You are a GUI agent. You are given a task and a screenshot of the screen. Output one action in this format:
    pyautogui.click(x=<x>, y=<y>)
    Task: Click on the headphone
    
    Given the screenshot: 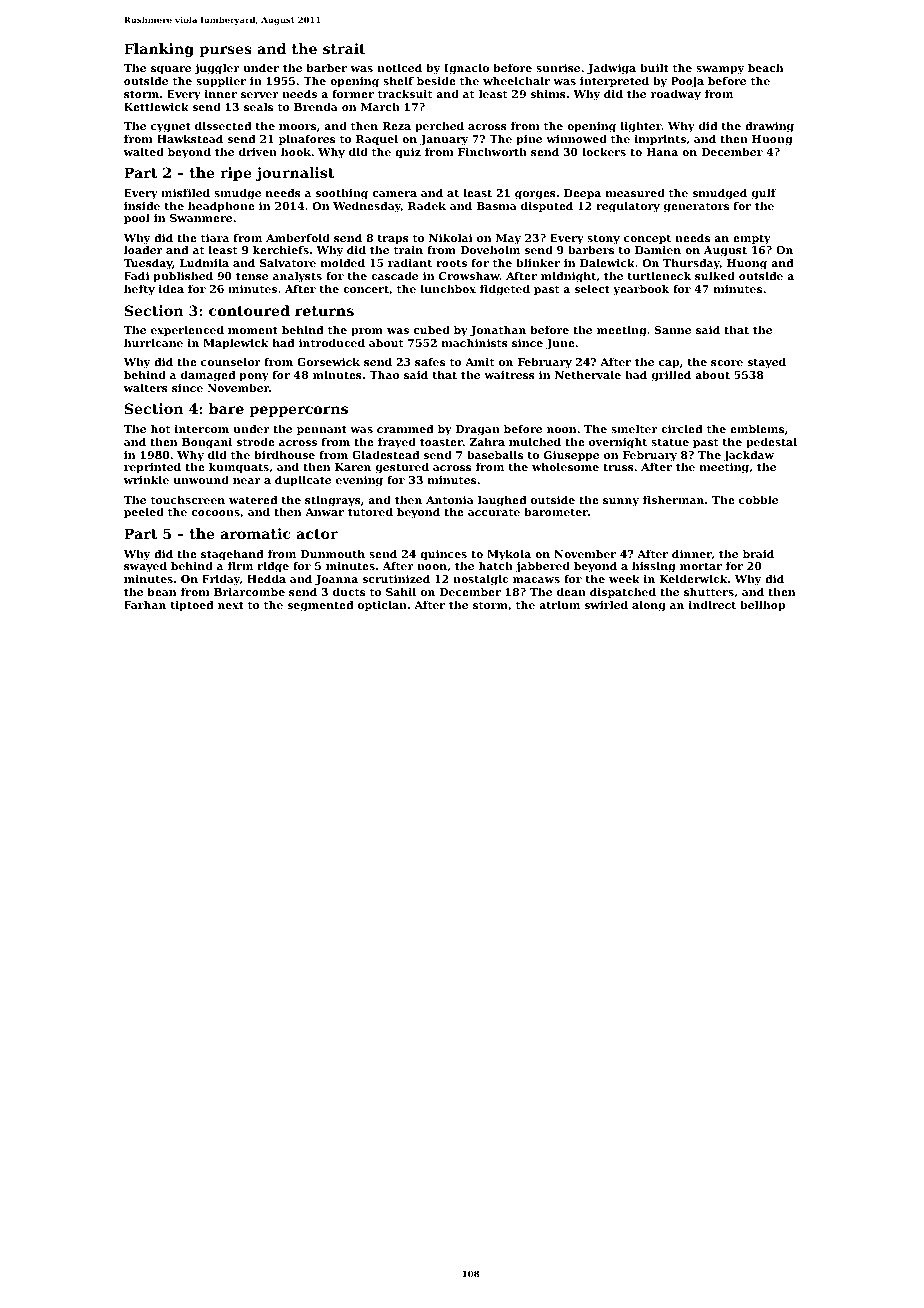 What is the action you would take?
    pyautogui.click(x=221, y=207)
